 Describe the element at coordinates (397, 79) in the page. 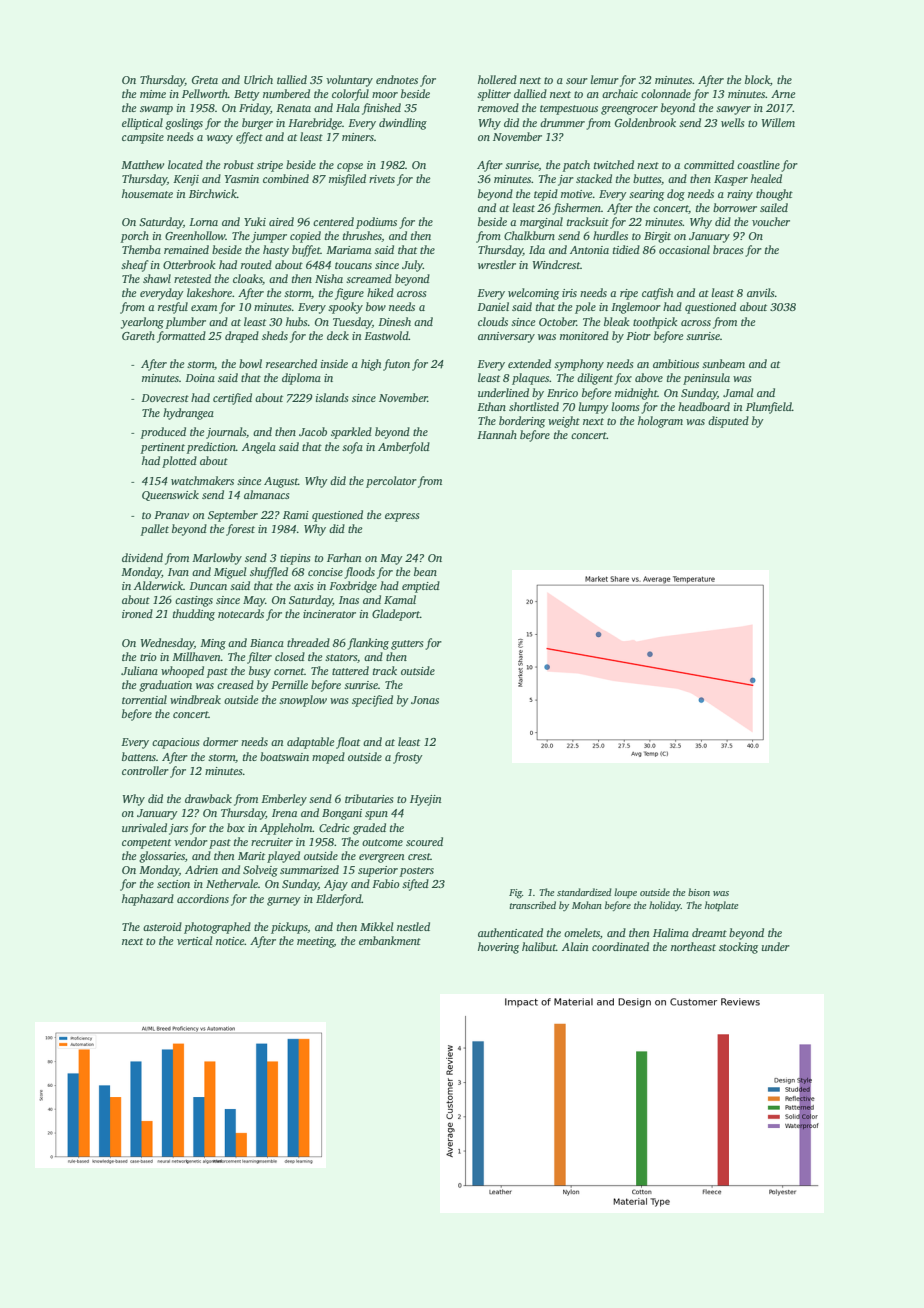

I see `endnotes` at that location.
